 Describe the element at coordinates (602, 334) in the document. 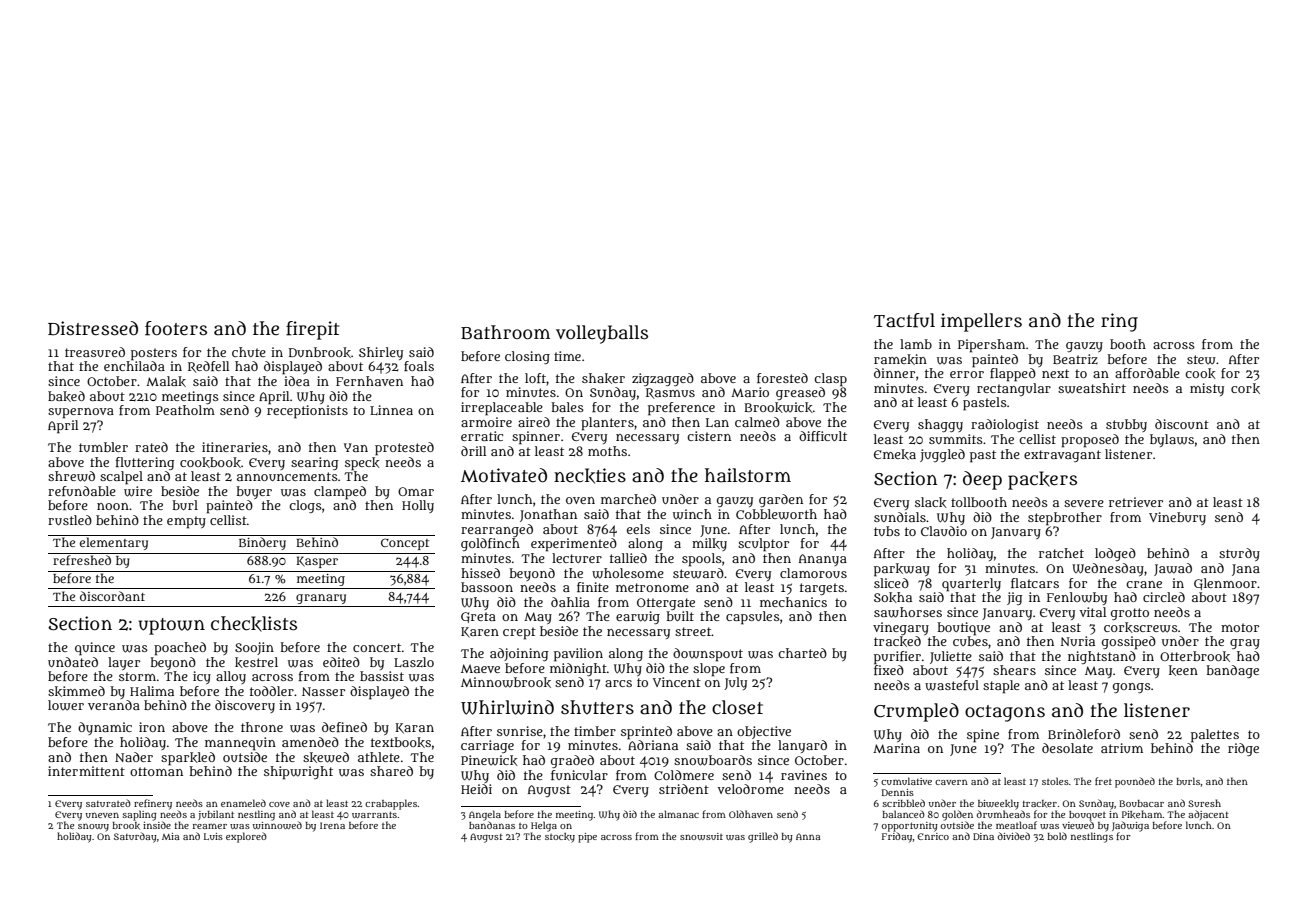

I see `volleyballs` at that location.
